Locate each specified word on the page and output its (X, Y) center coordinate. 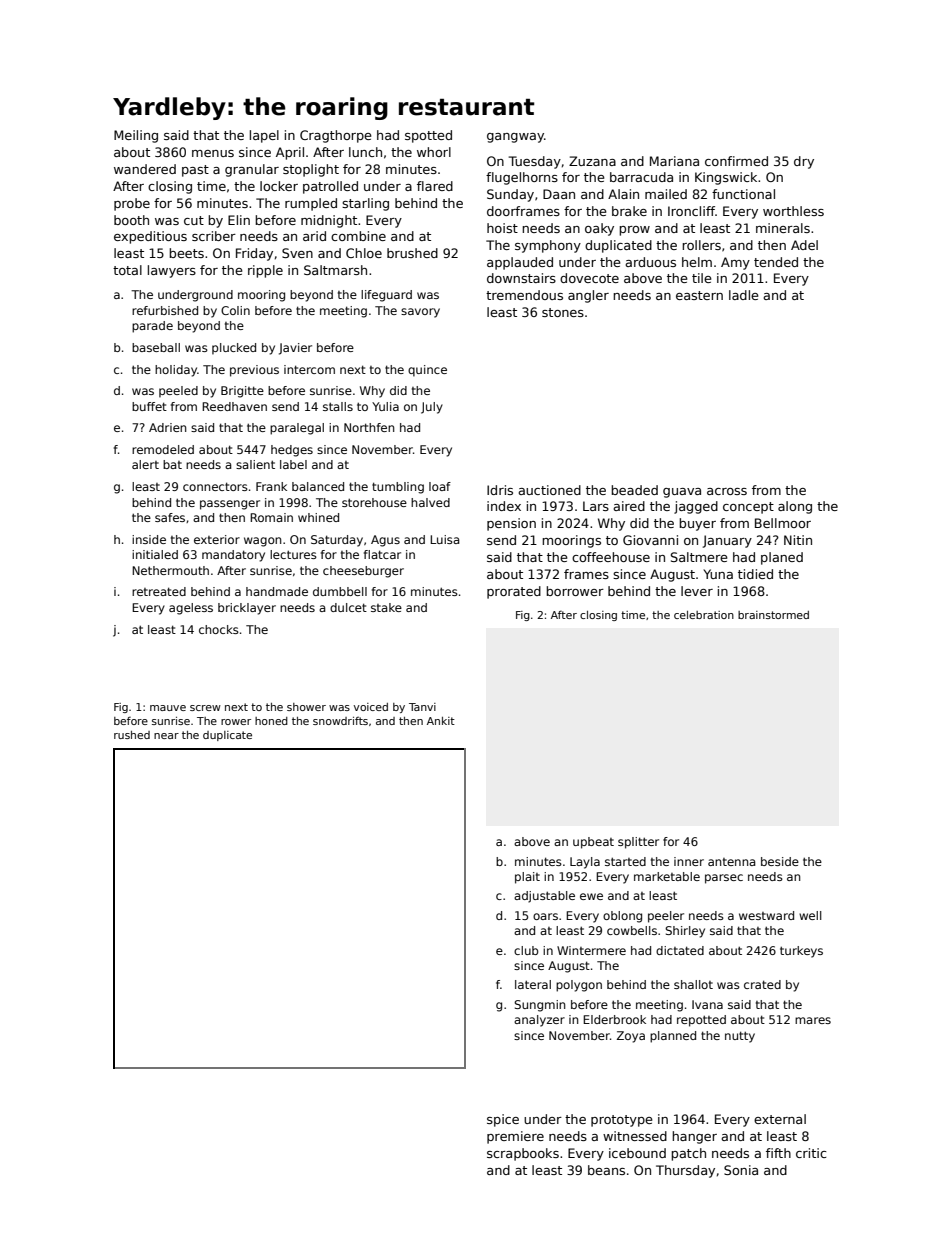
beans (606, 1170)
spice (503, 1120)
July (432, 408)
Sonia (741, 1170)
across (727, 491)
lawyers (172, 271)
